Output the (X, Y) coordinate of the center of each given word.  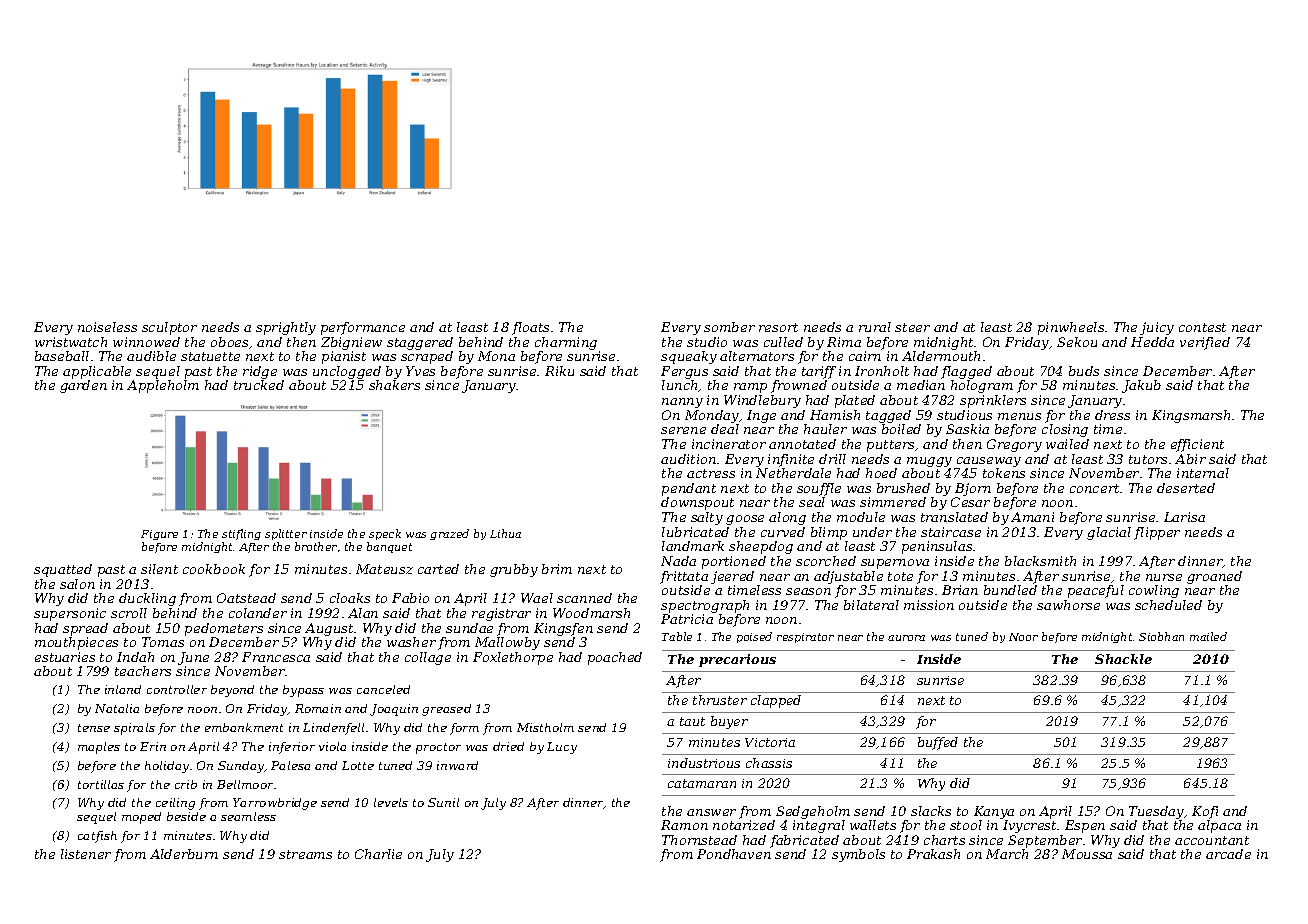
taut (692, 721)
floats (530, 328)
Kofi (1205, 812)
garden (83, 386)
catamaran (702, 783)
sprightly (286, 328)
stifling (241, 534)
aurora (906, 638)
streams (305, 854)
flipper (1157, 533)
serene (683, 430)
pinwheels (1071, 328)
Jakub (1141, 386)
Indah (135, 657)
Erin (153, 746)
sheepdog (761, 547)
